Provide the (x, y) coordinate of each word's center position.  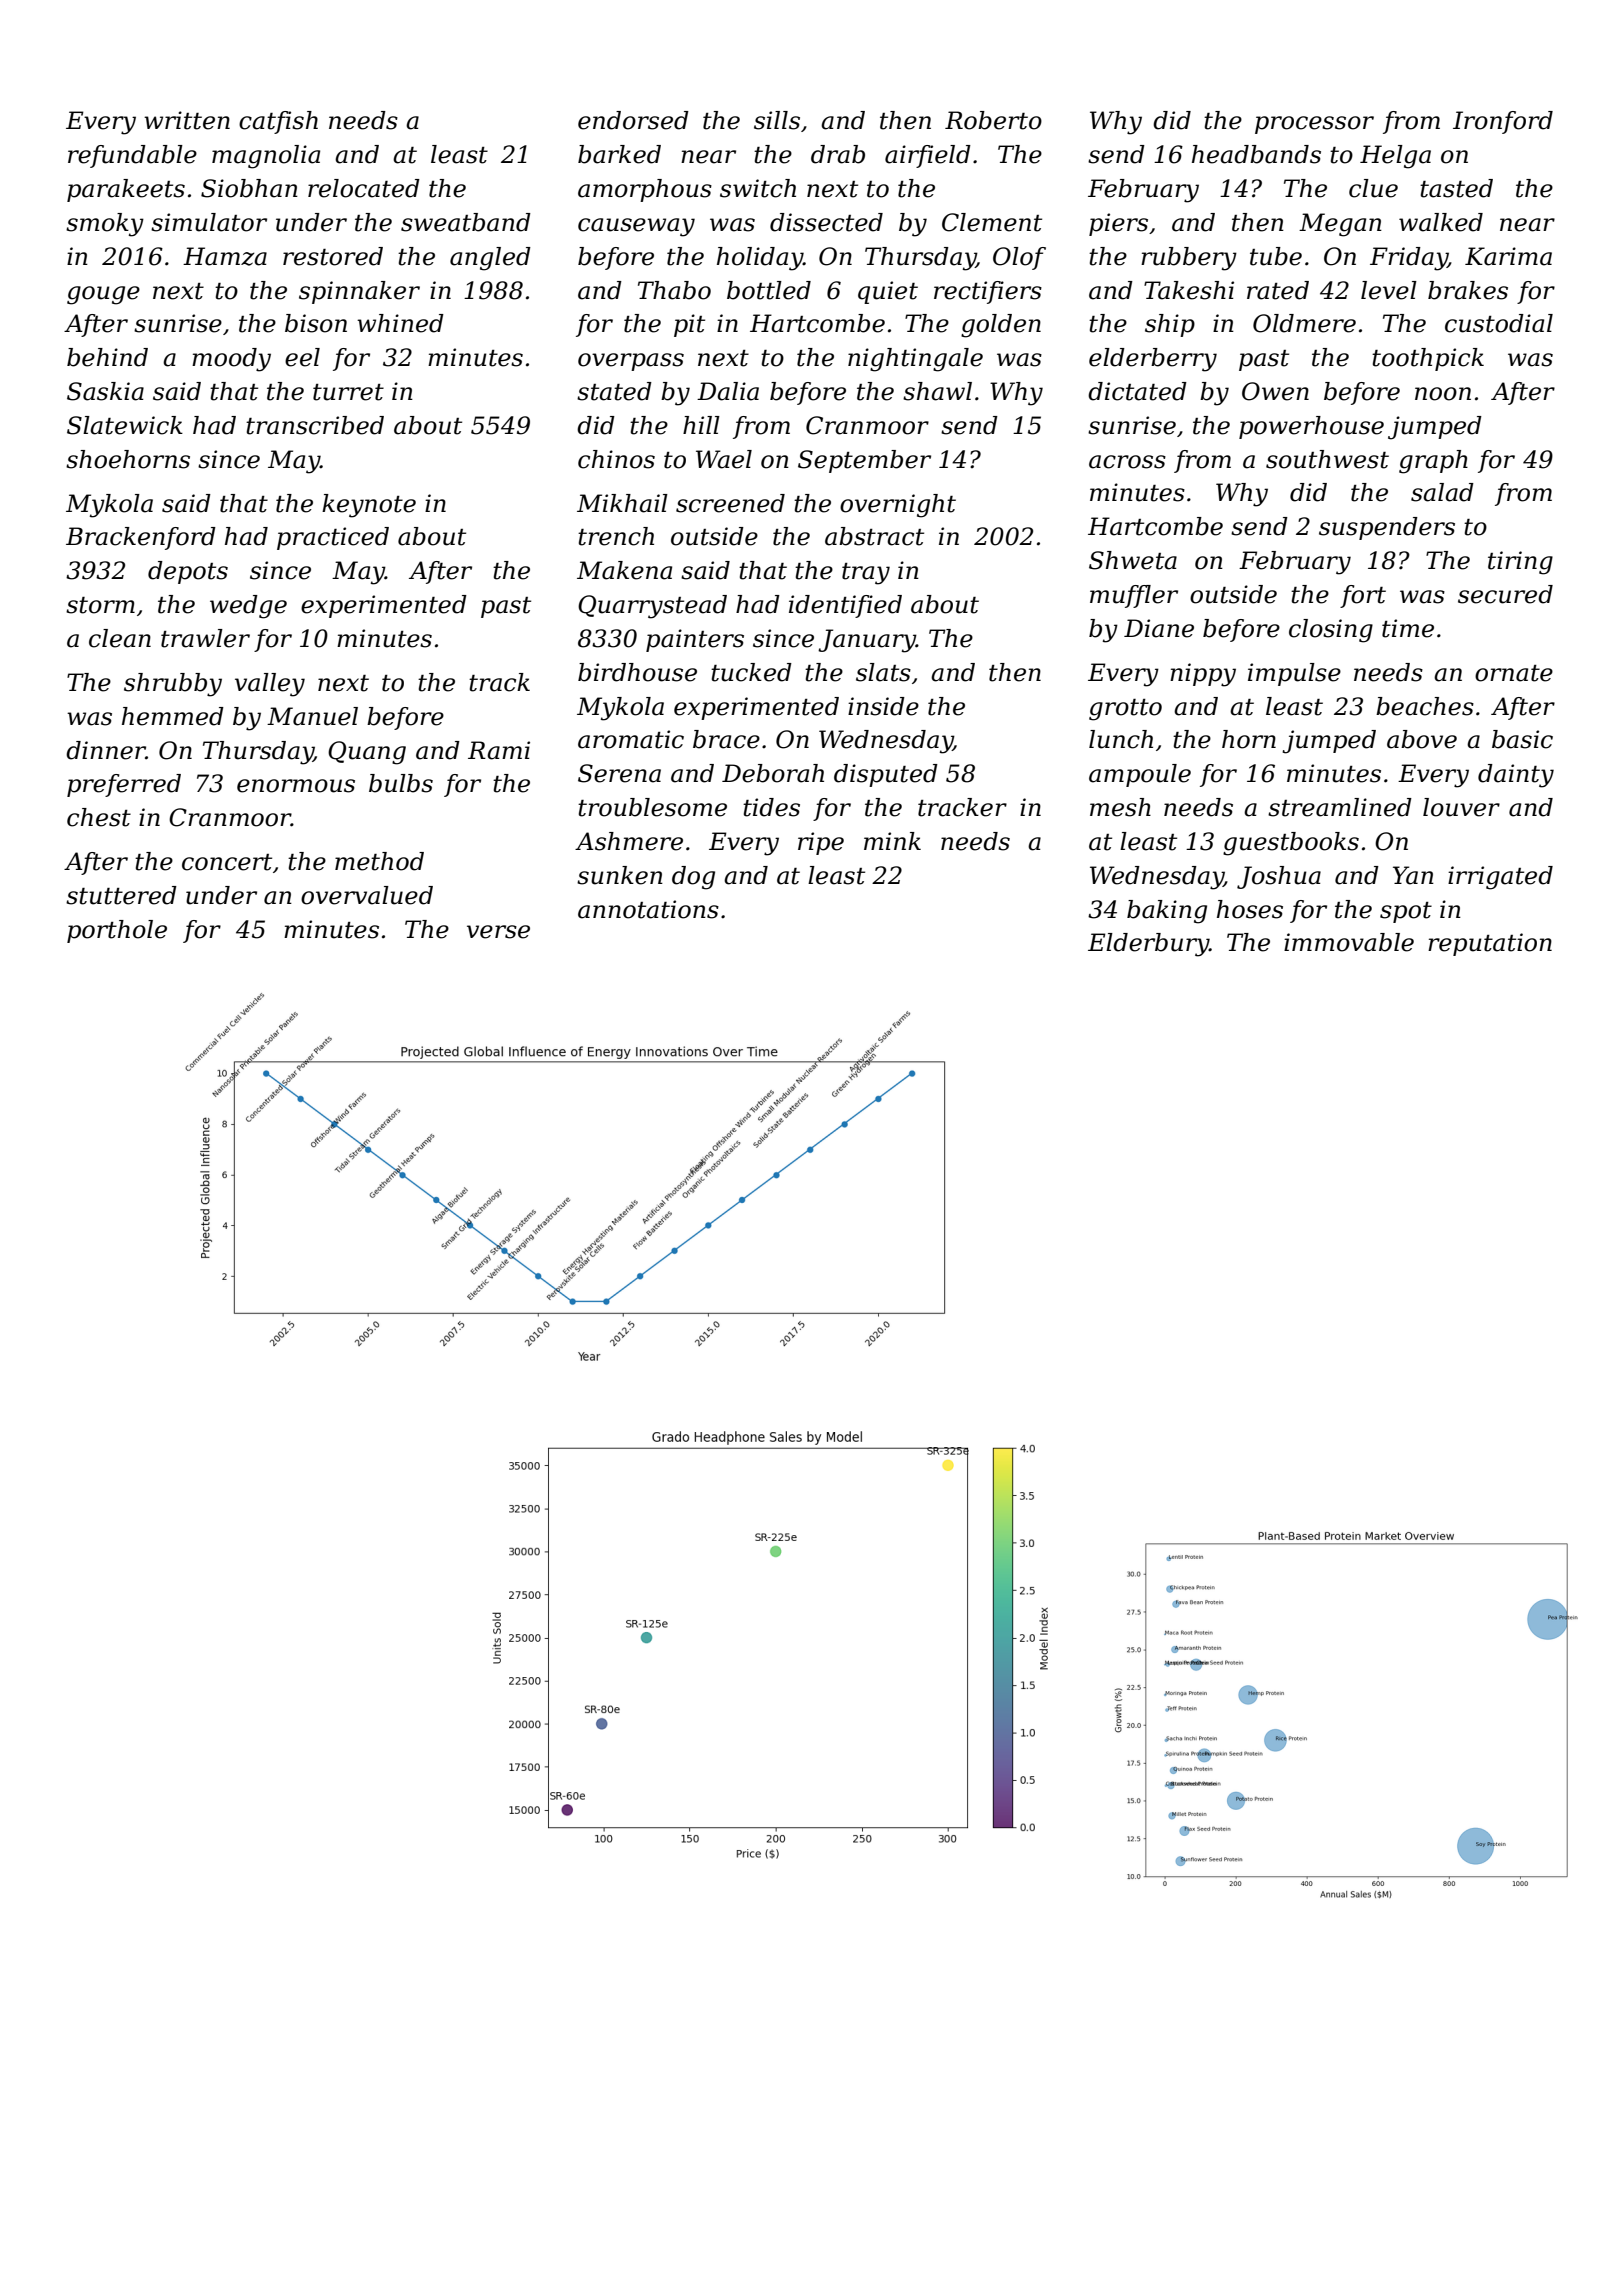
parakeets (126, 190)
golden (1001, 326)
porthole (117, 931)
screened (730, 503)
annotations (648, 909)
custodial (1499, 323)
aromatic (631, 739)
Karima (1508, 256)
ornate (1514, 673)
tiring (1520, 563)
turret (348, 392)
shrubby (173, 685)
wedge (248, 607)
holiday (760, 259)
